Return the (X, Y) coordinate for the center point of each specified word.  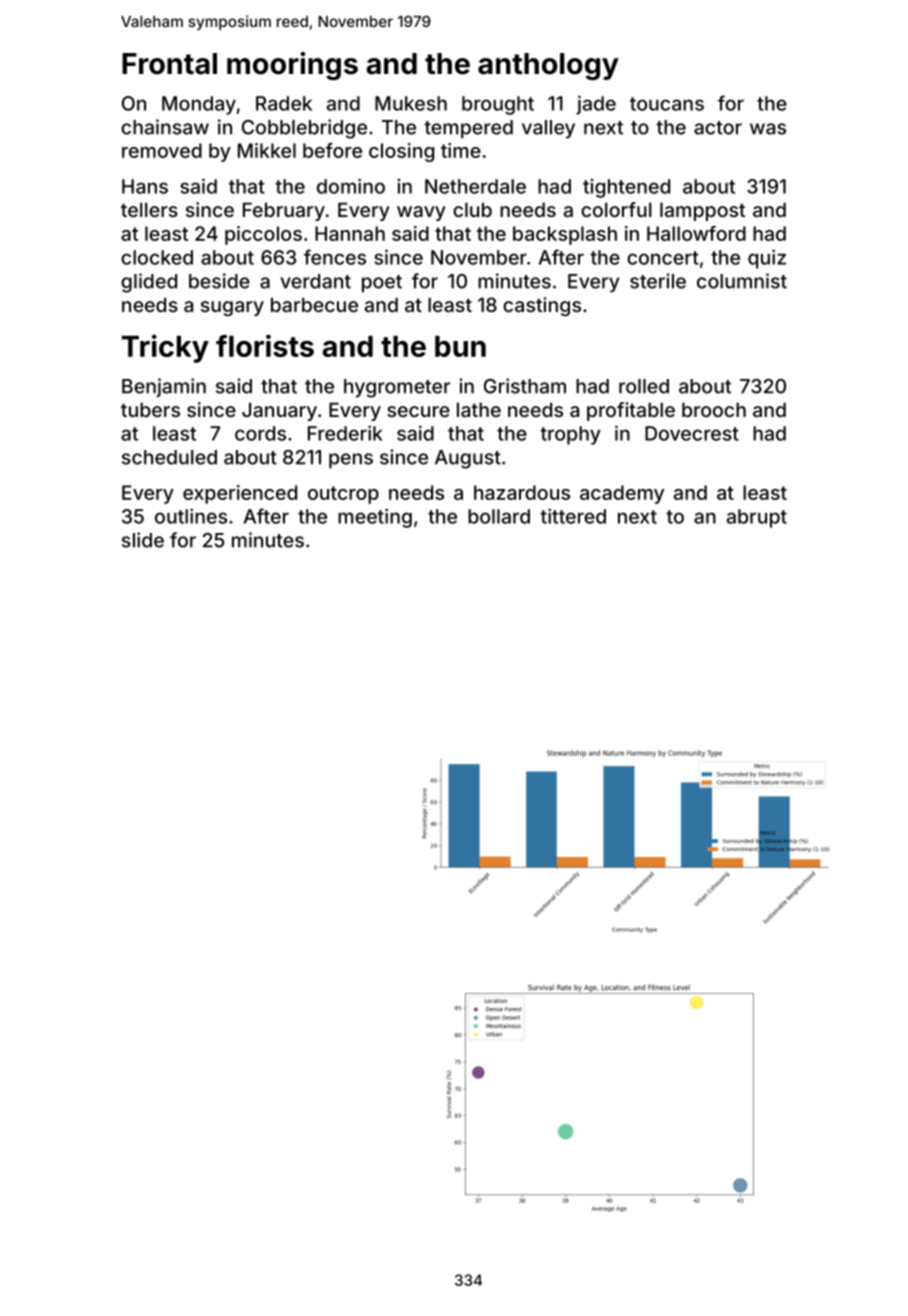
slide (143, 540)
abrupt (757, 518)
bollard (499, 516)
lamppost (702, 211)
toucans (667, 104)
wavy (421, 213)
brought (498, 105)
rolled (644, 386)
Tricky (165, 348)
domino (351, 186)
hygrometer (397, 388)
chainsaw (165, 127)
